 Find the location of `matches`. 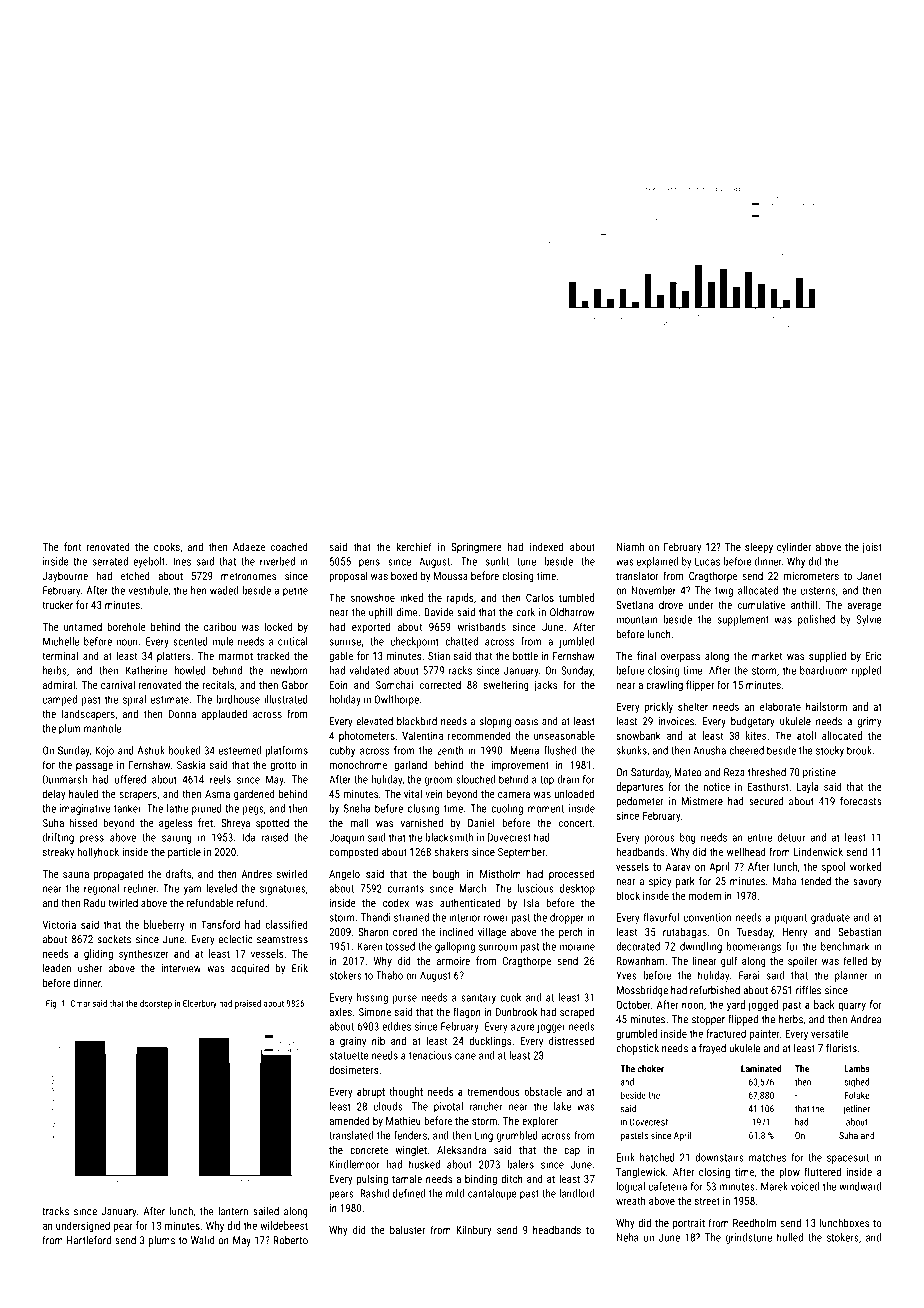

matches is located at coordinates (767, 1157).
